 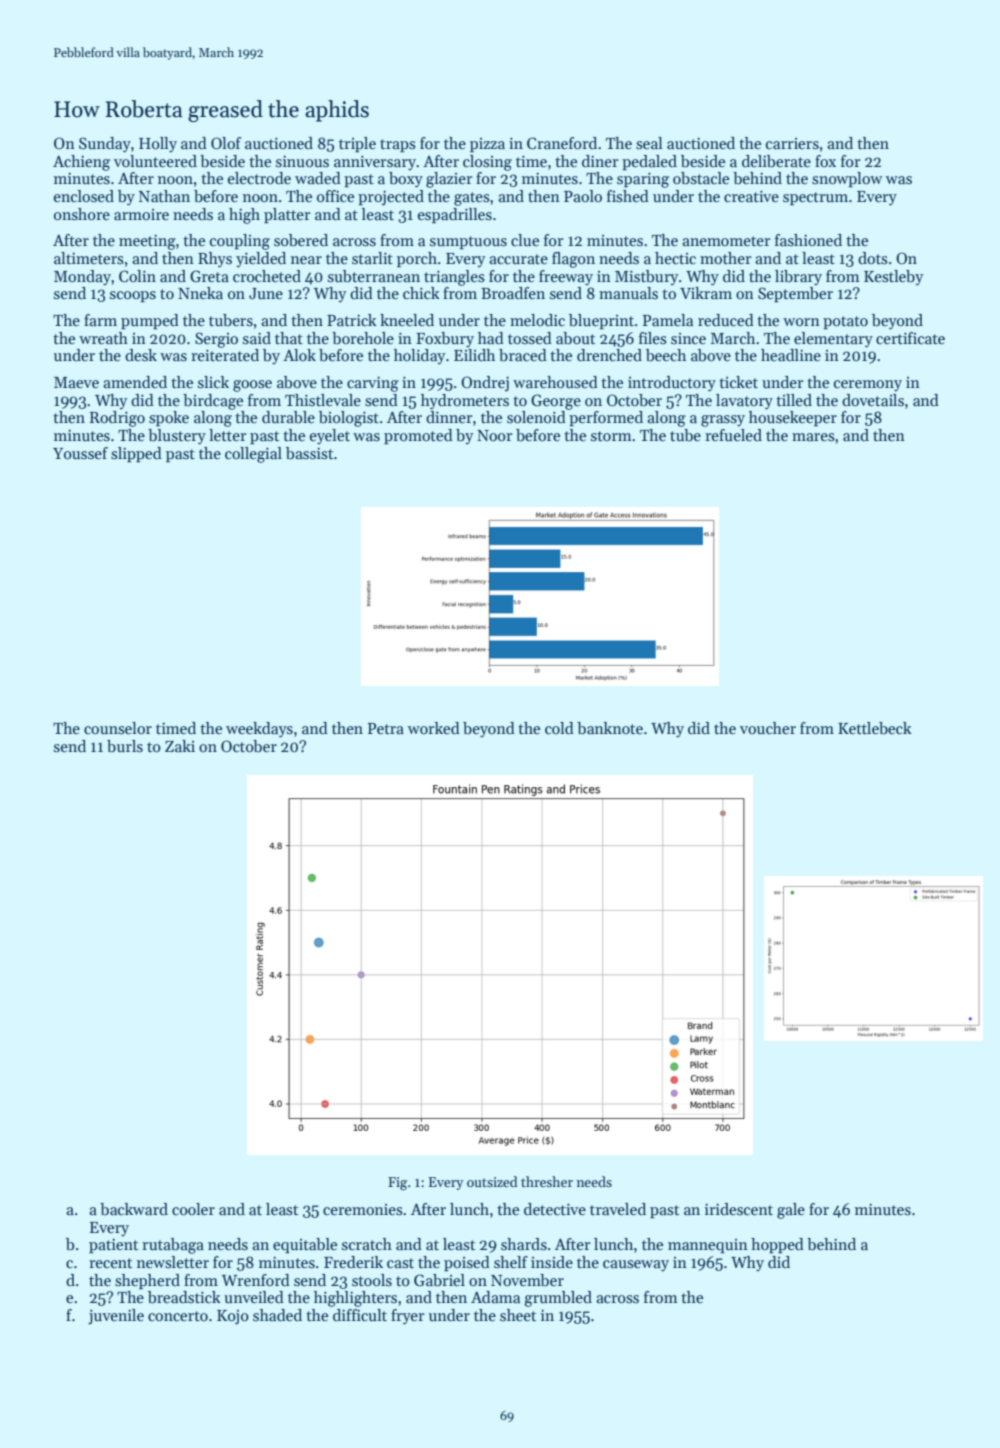 I want to click on cooler, so click(x=193, y=1209).
